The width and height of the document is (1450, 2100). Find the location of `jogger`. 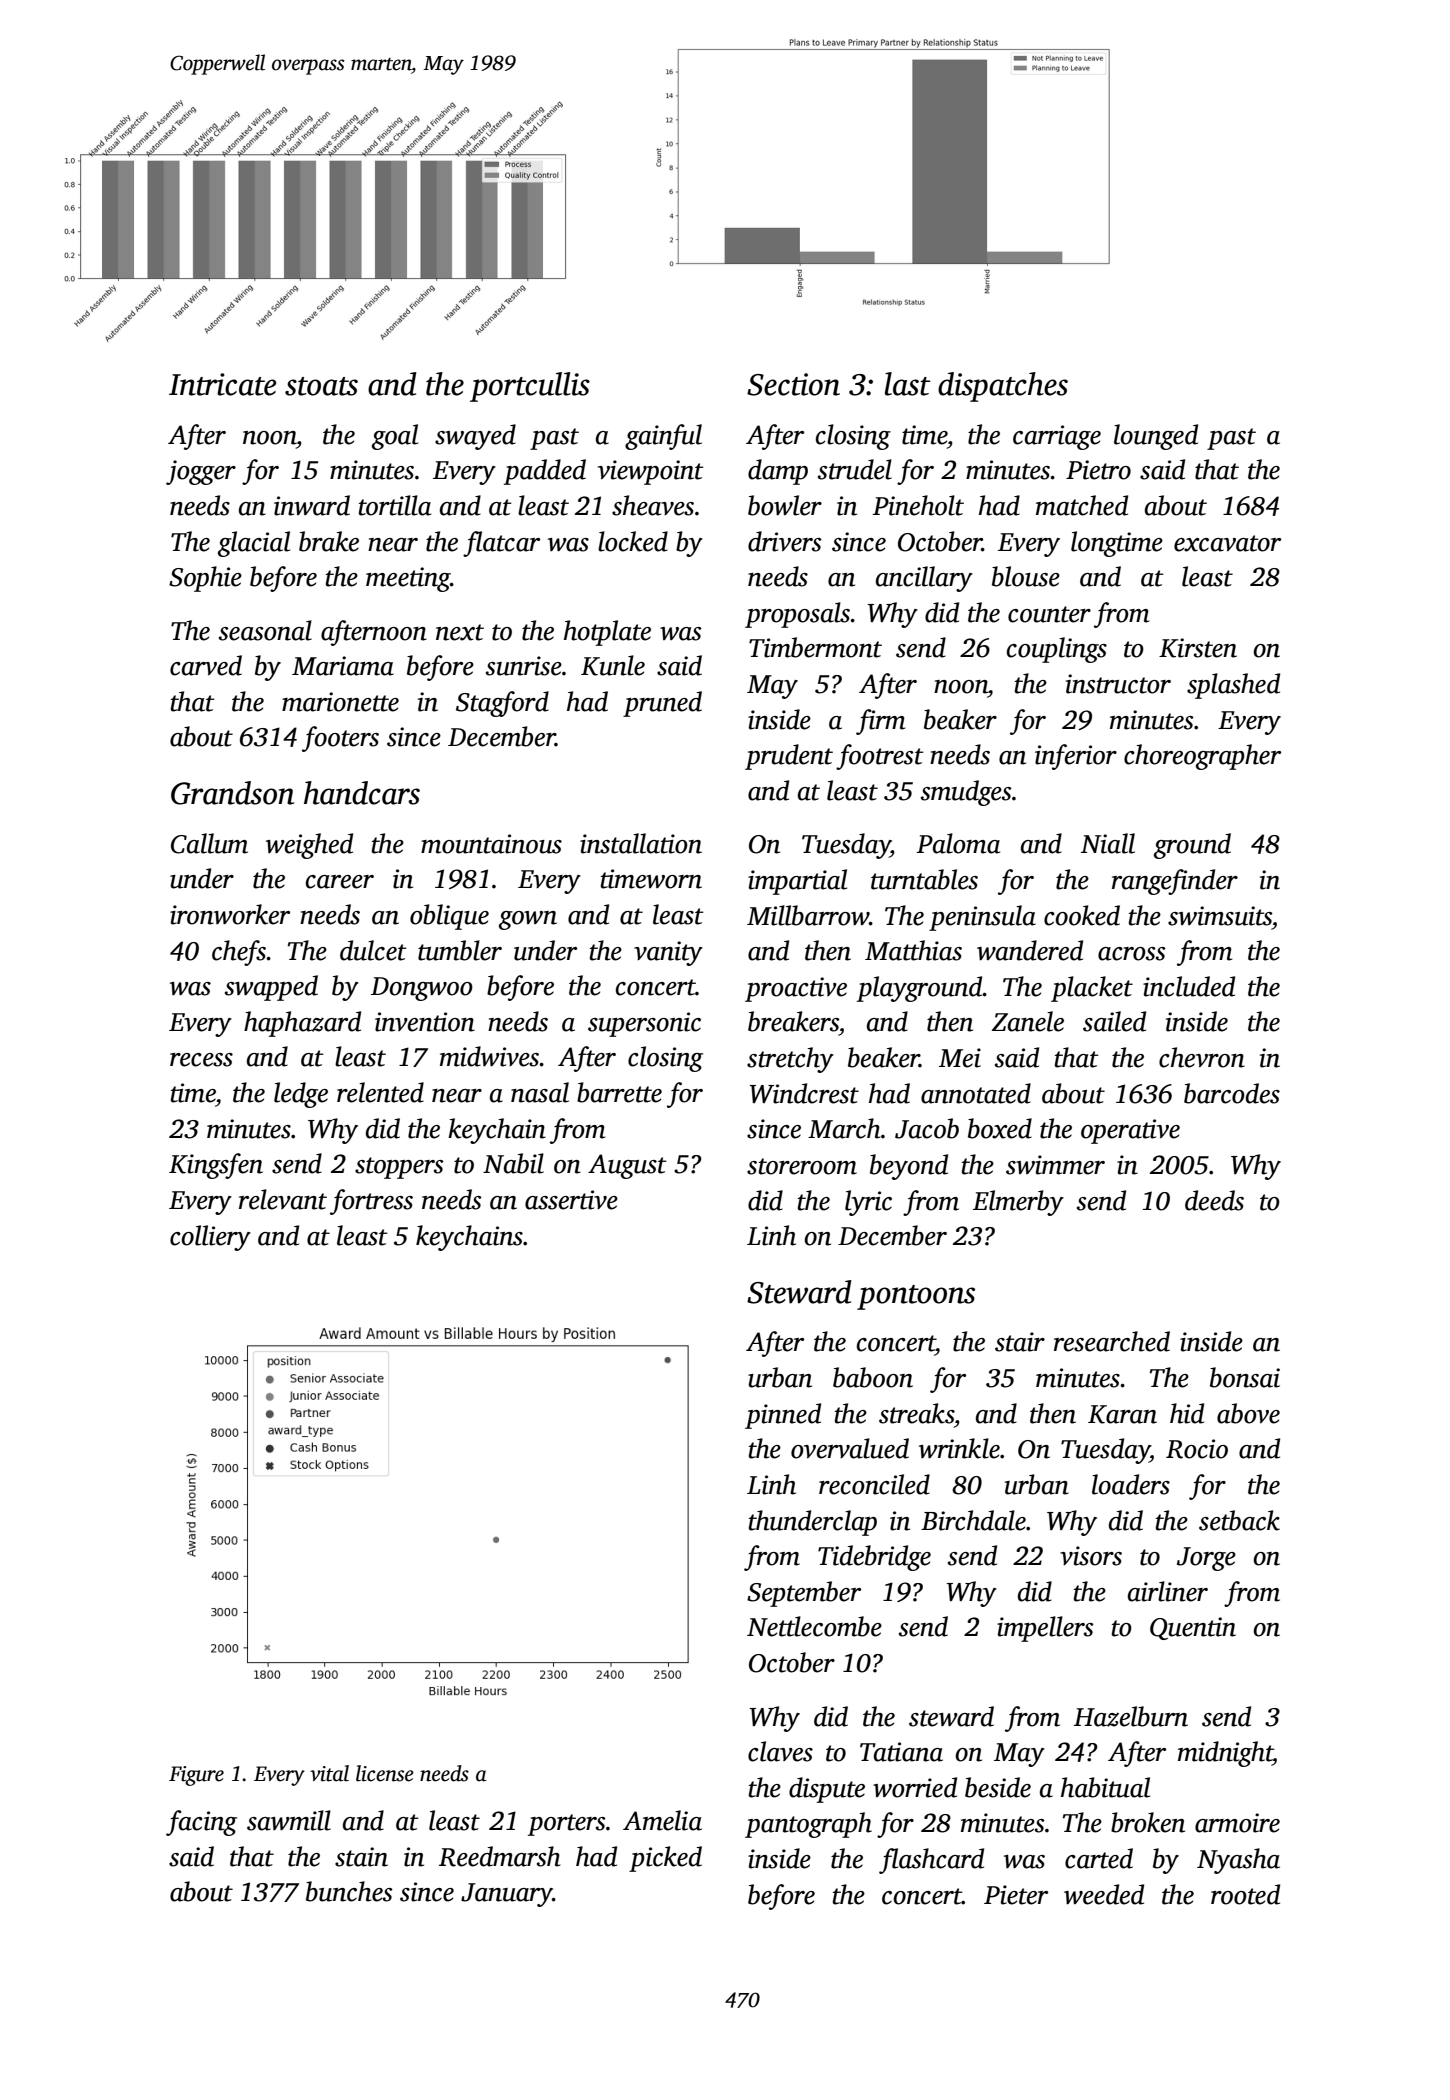

jogger is located at coordinates (201, 472).
